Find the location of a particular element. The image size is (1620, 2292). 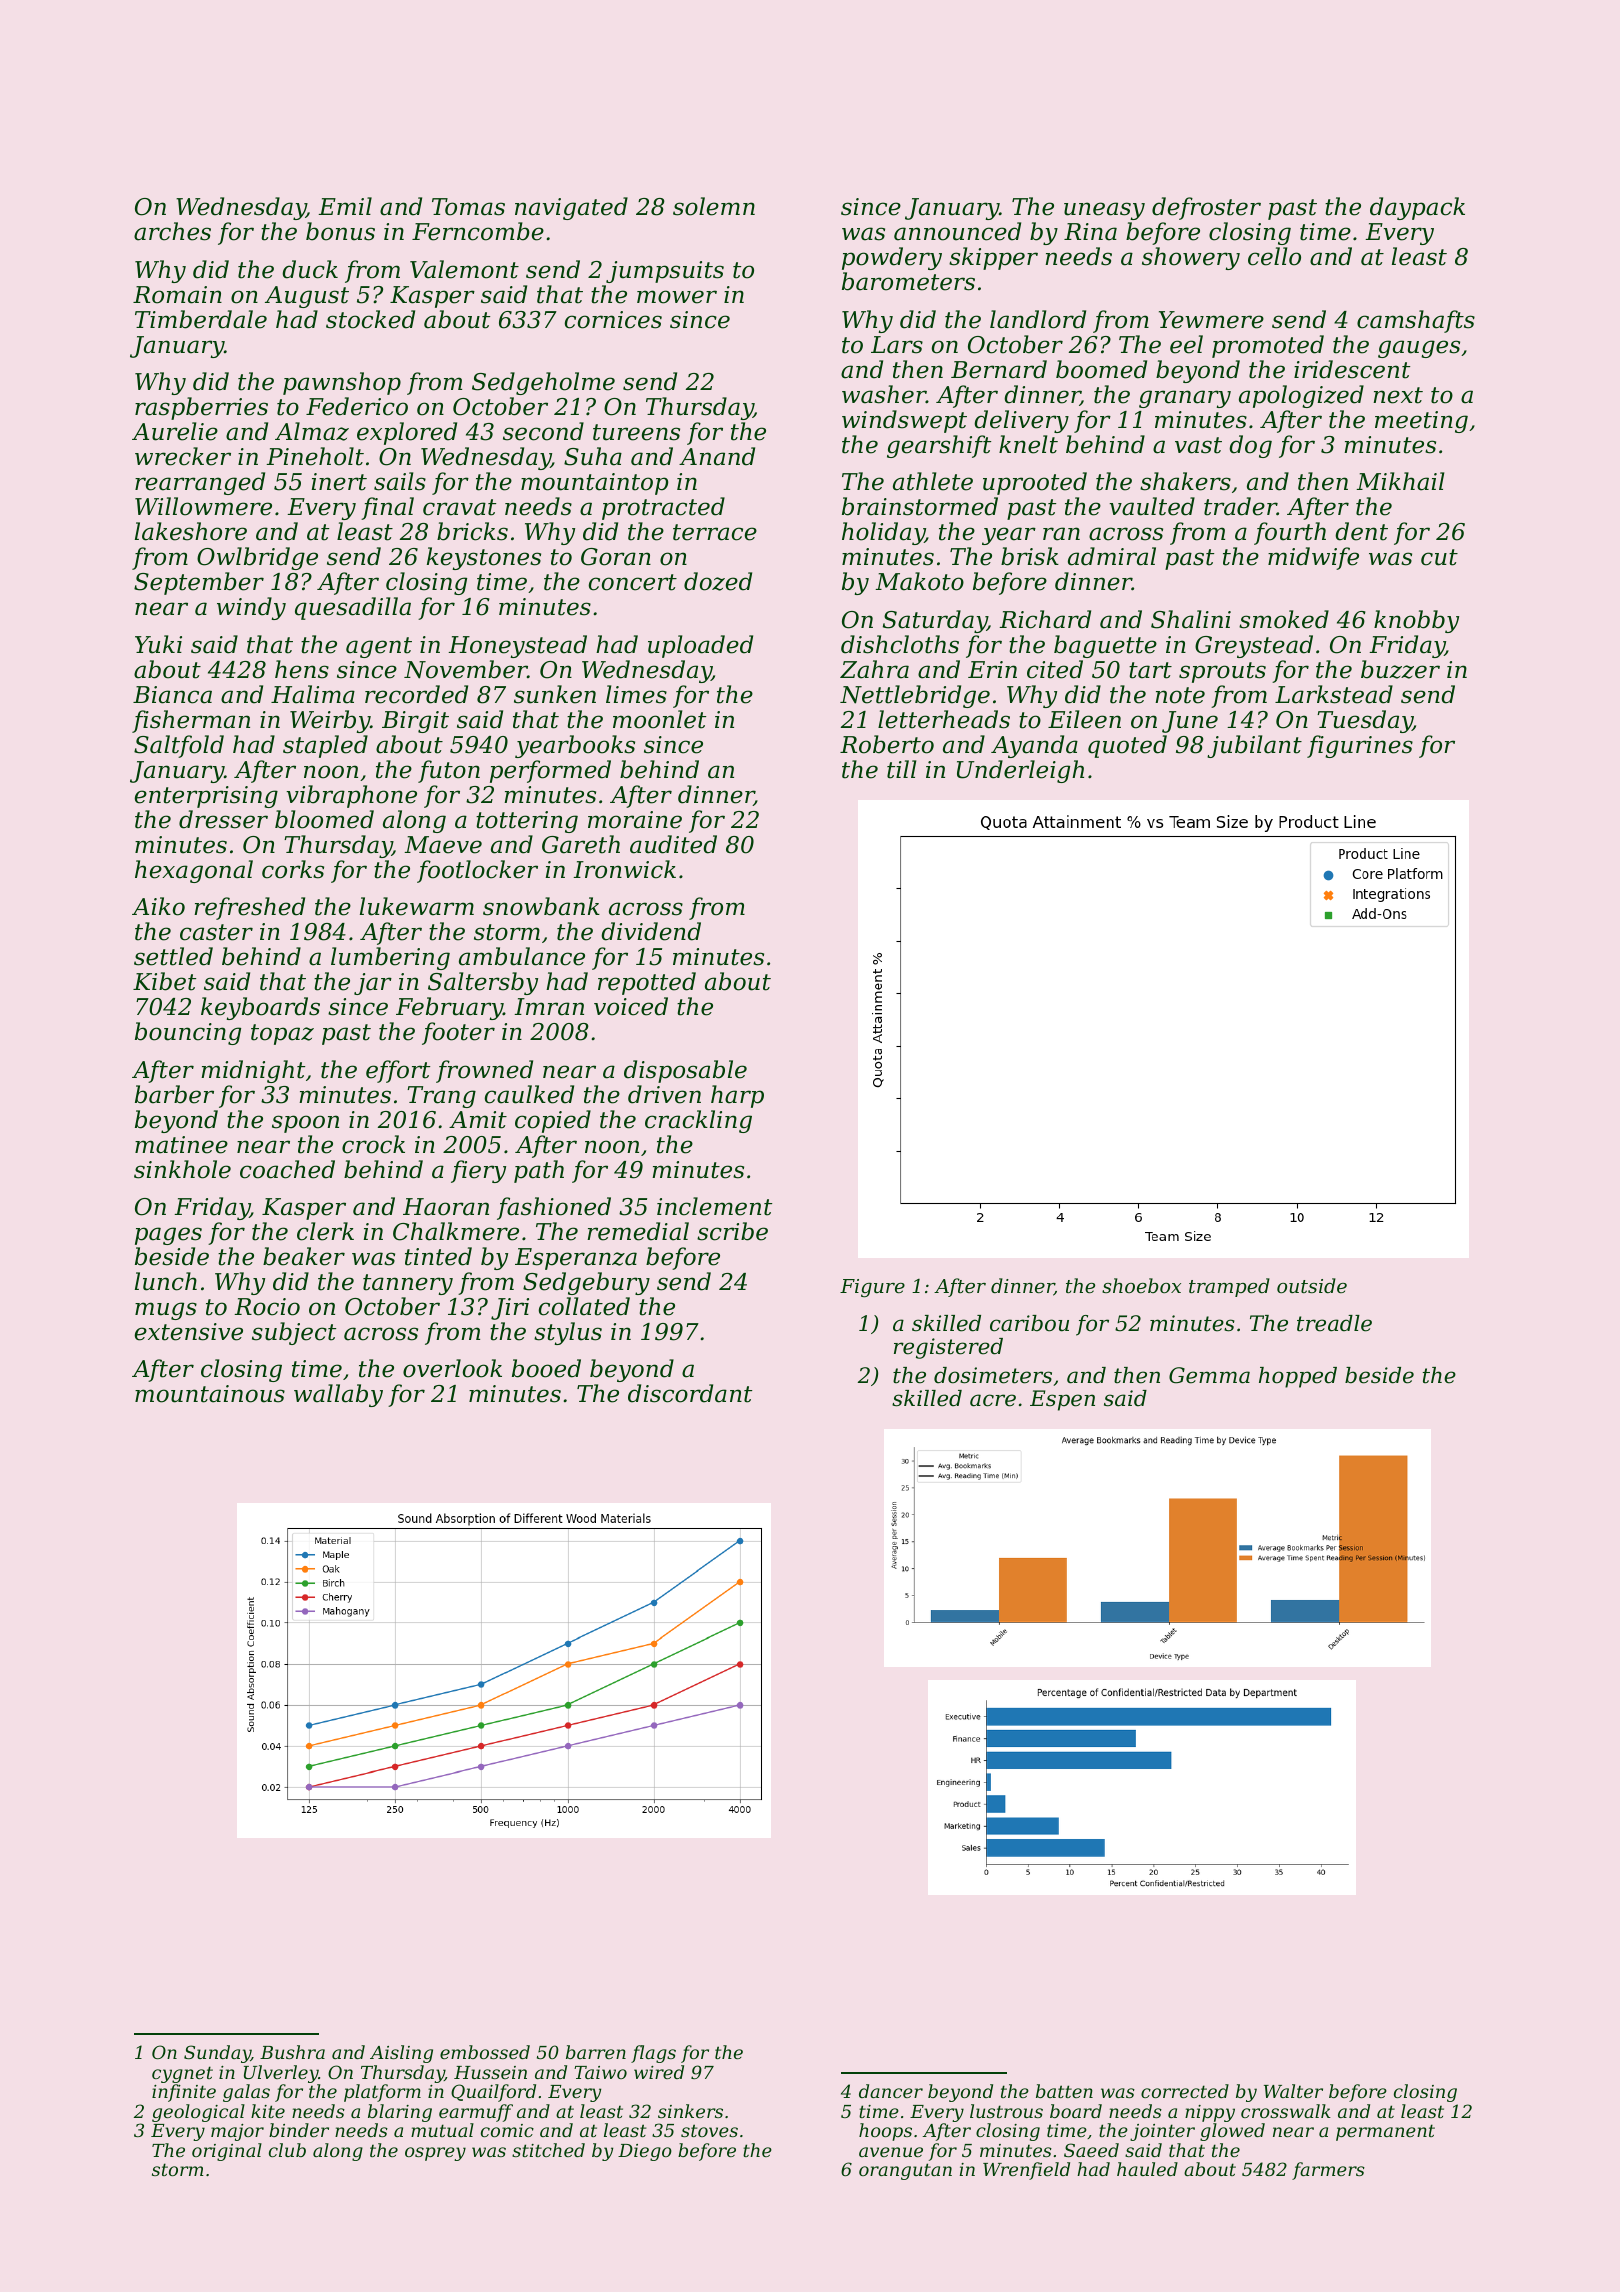

club is located at coordinates (287, 2150).
